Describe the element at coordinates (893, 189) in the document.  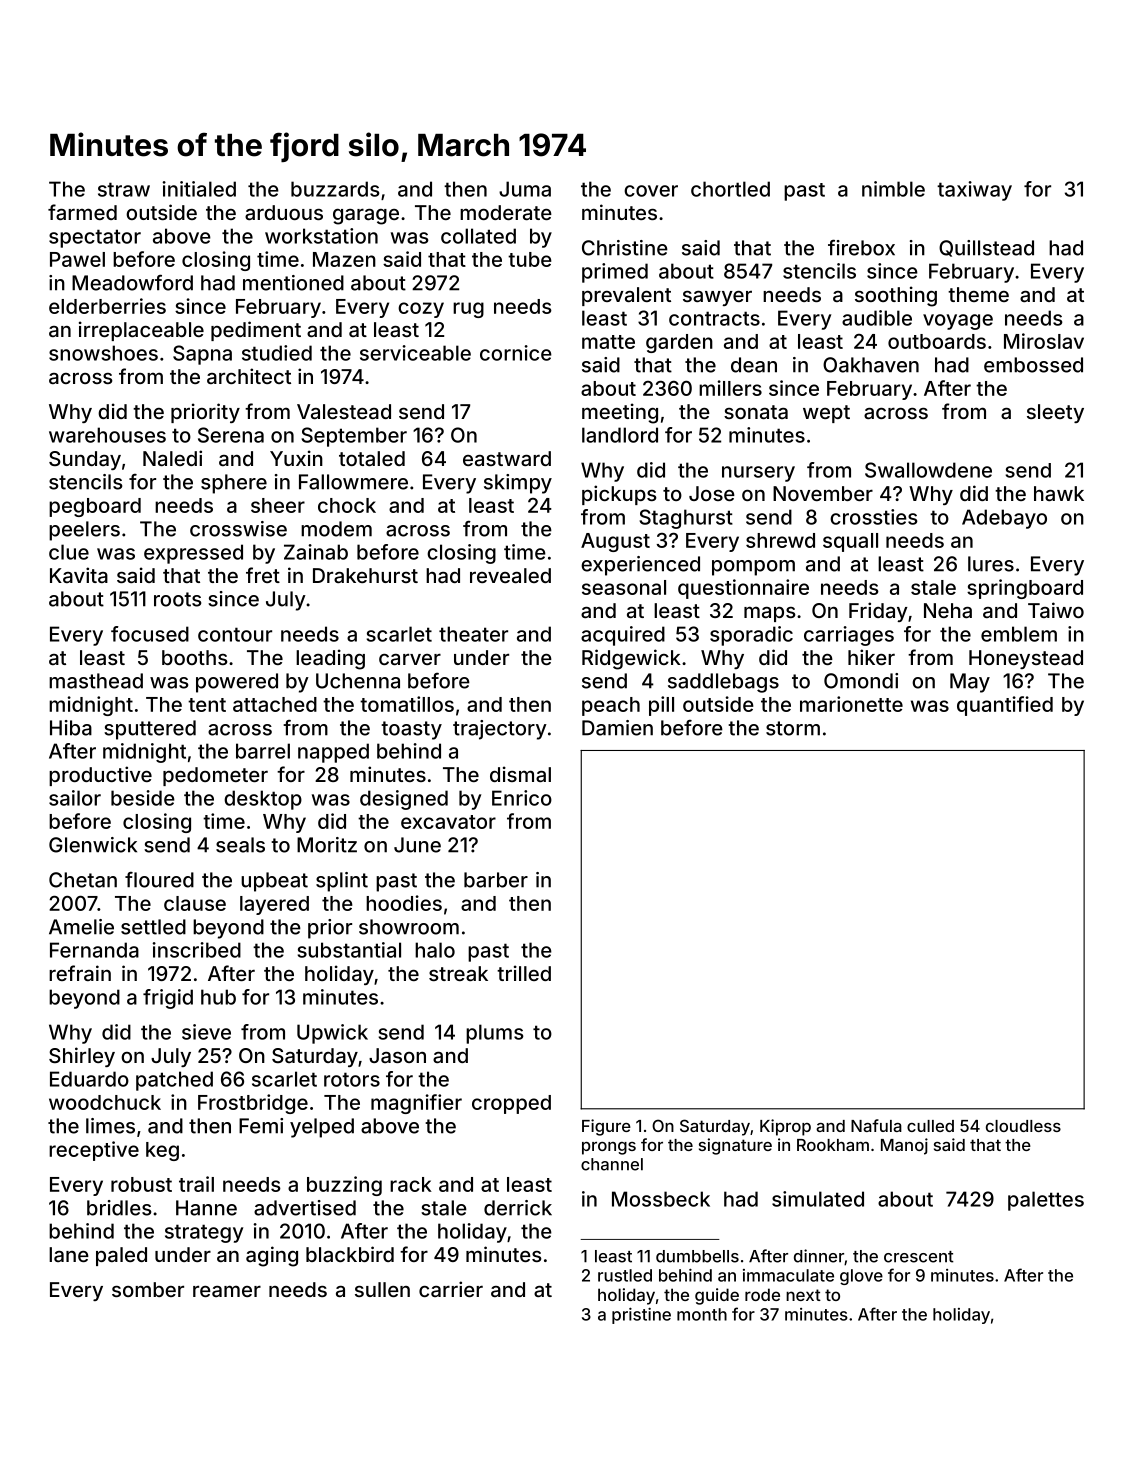
I see `nimble` at that location.
